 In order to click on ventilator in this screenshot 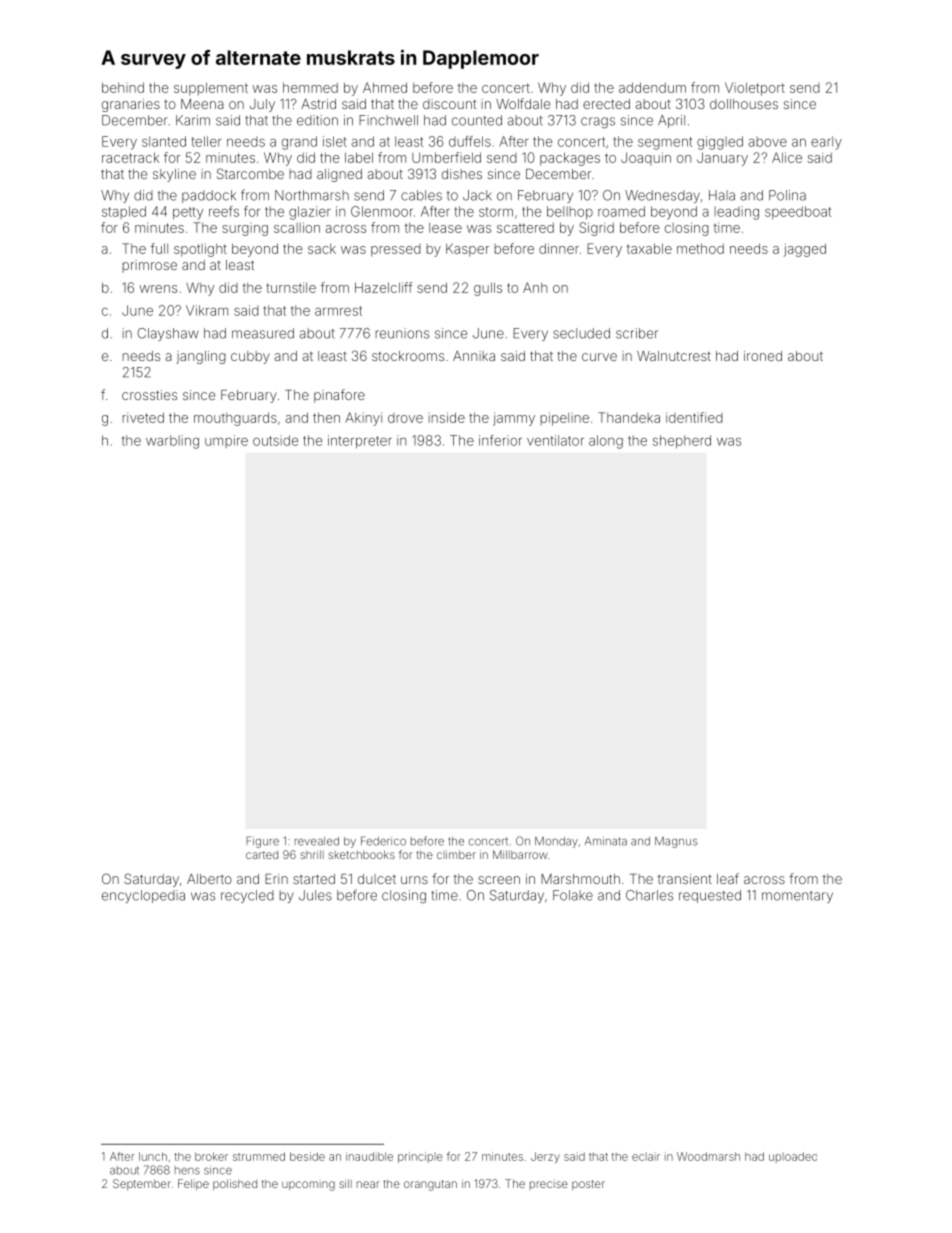, I will do `click(555, 440)`.
